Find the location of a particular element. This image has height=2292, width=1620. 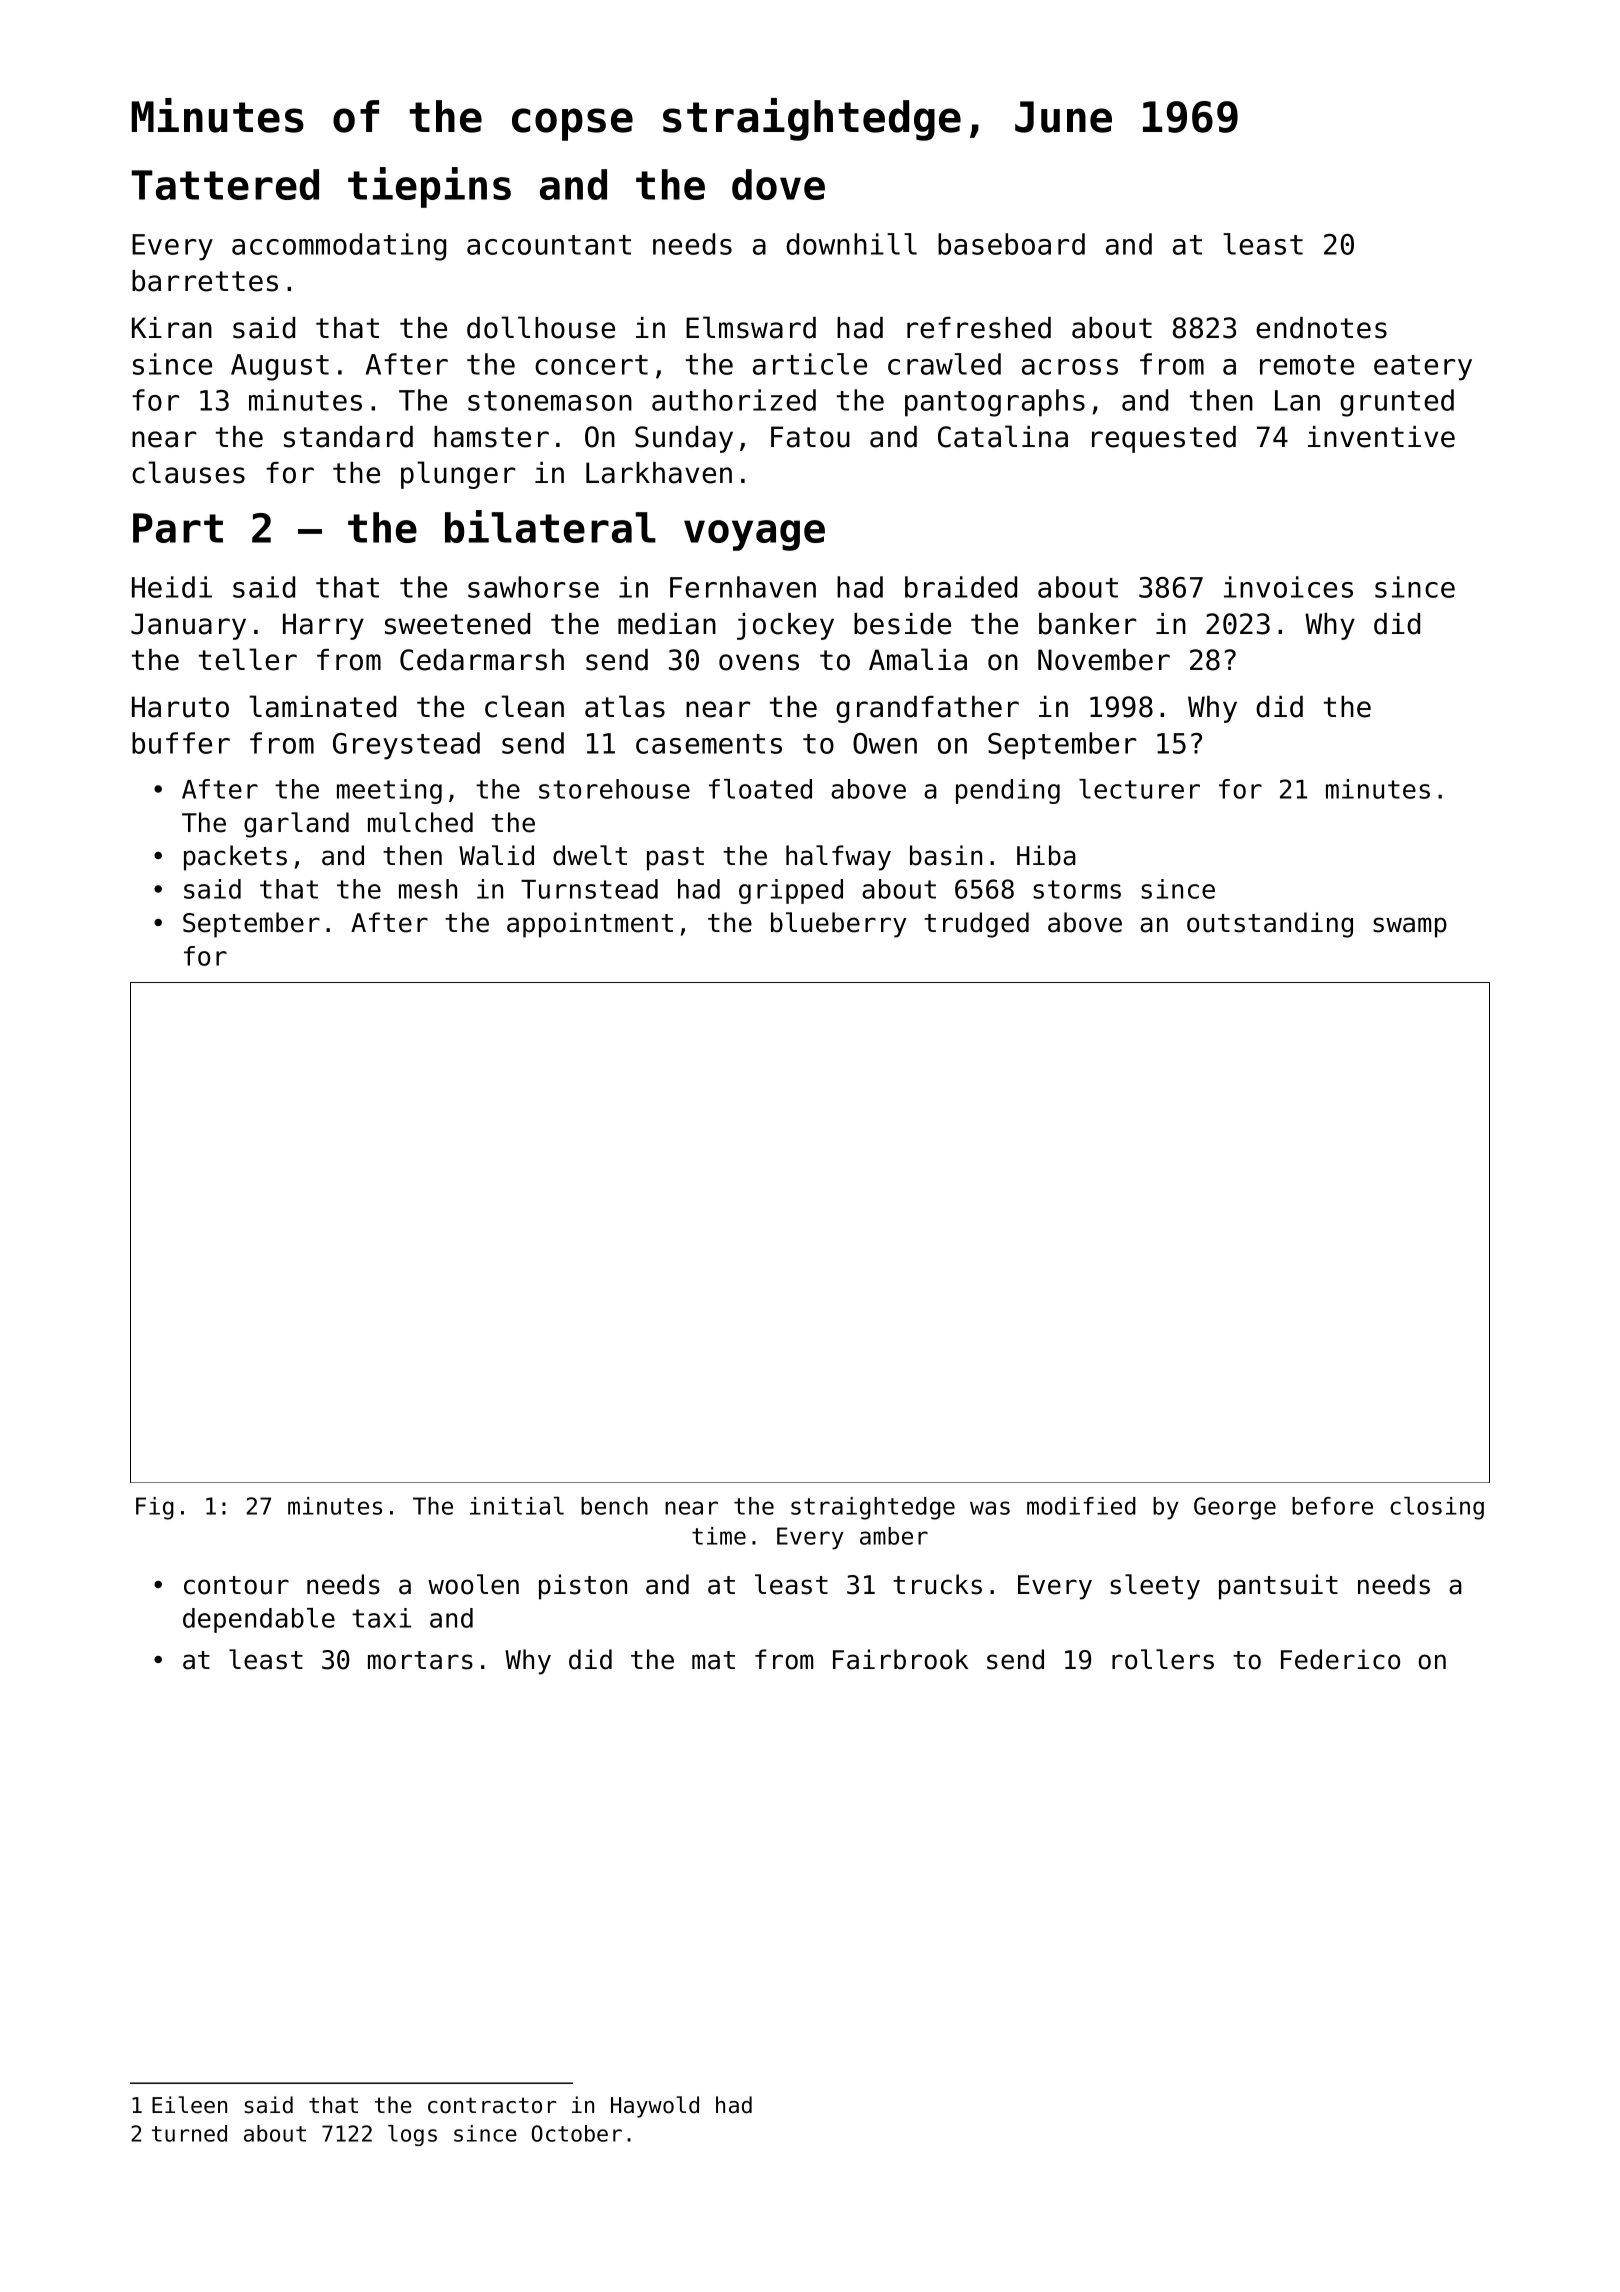

dollhouse is located at coordinates (541, 327).
